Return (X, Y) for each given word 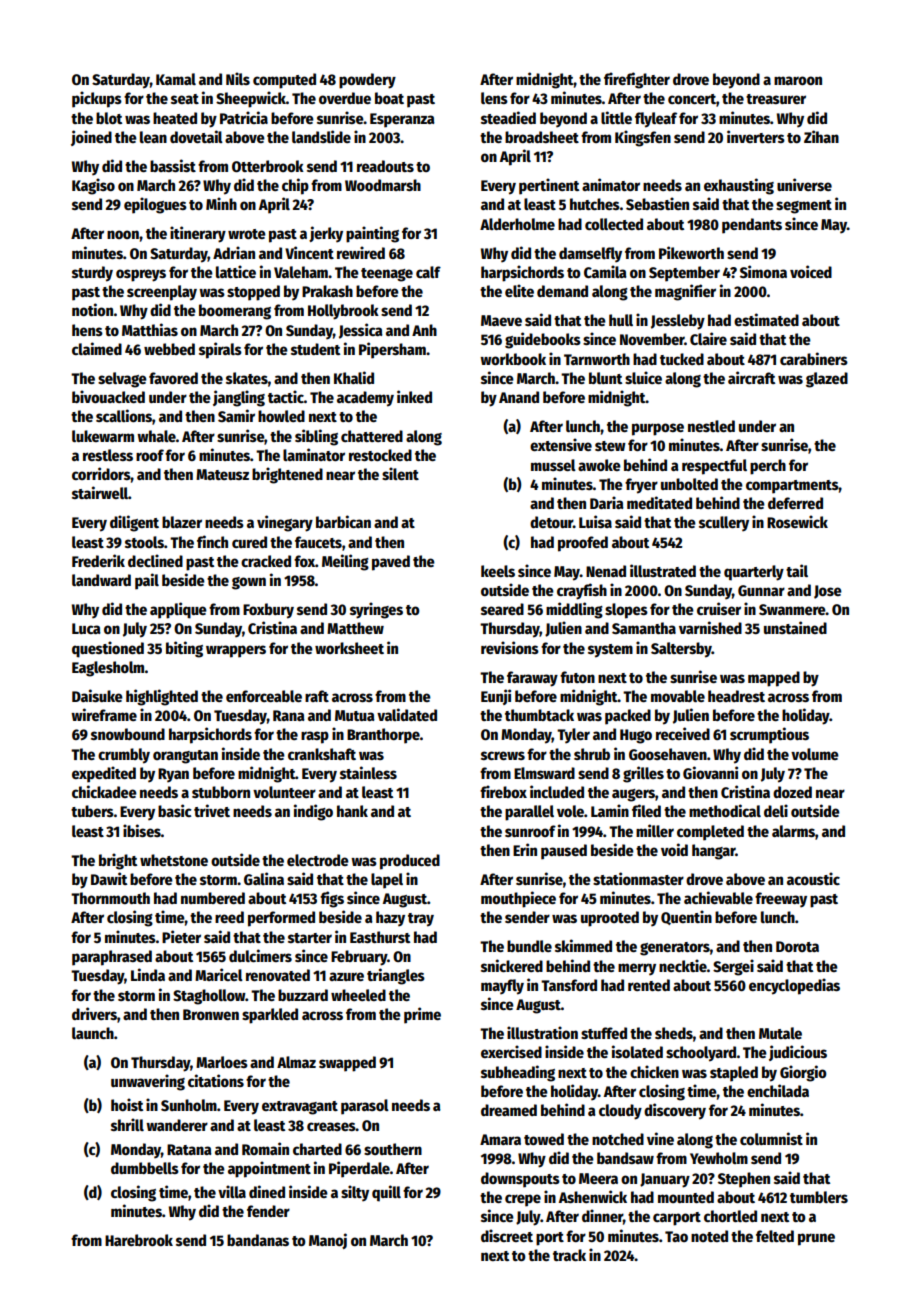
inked (414, 396)
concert (692, 99)
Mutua (355, 715)
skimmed (583, 945)
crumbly (124, 756)
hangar (714, 852)
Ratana (189, 1149)
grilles (643, 774)
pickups (97, 99)
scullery (724, 524)
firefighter (637, 80)
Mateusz (222, 474)
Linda (148, 974)
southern (393, 1149)
